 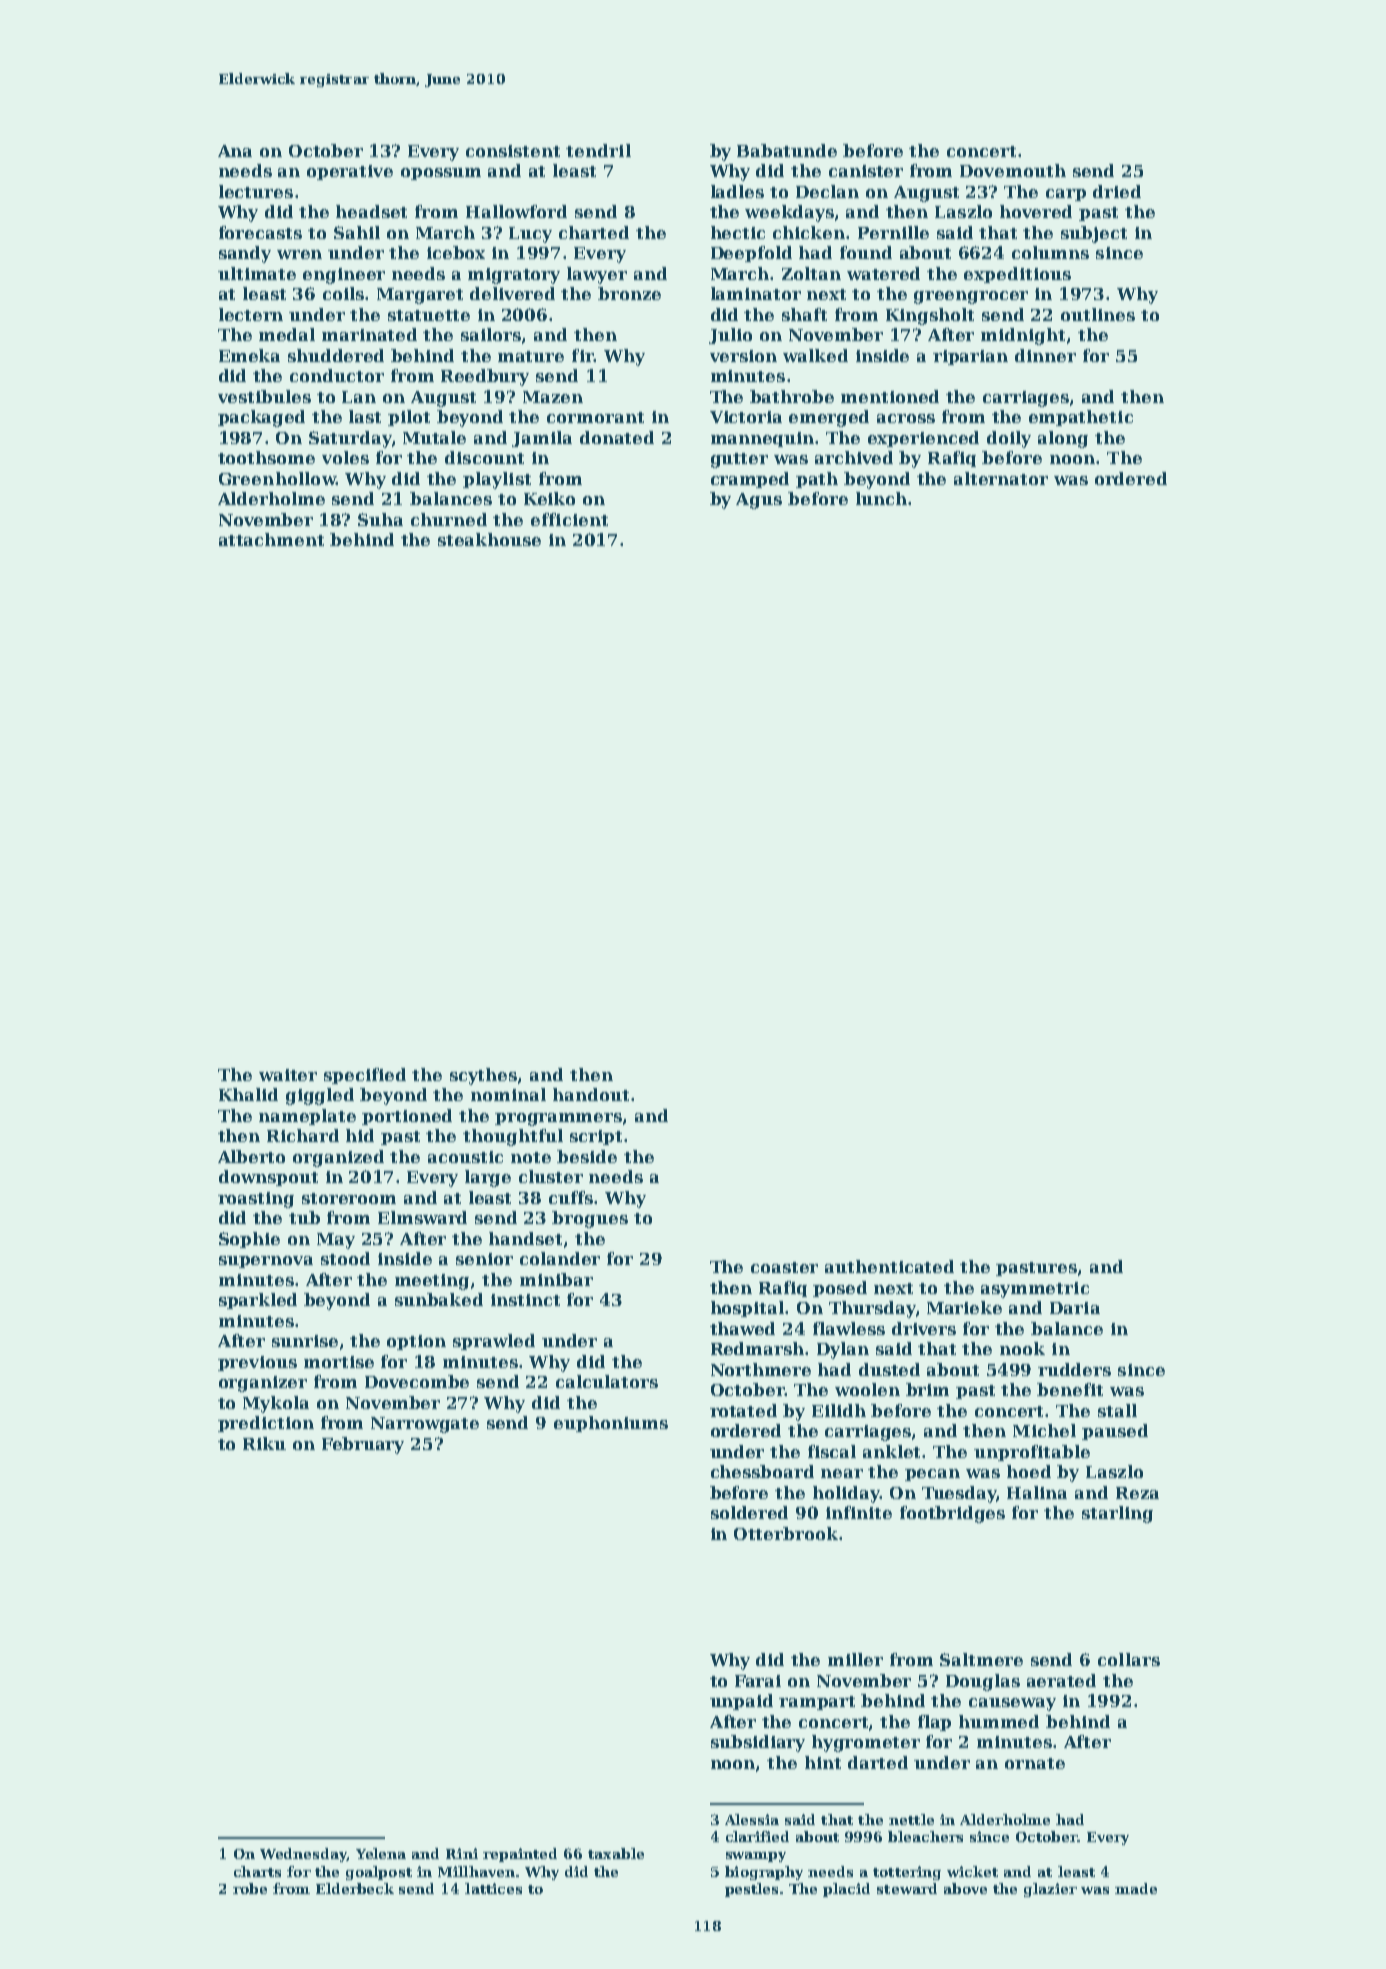 I want to click on Rini, so click(x=462, y=1853).
